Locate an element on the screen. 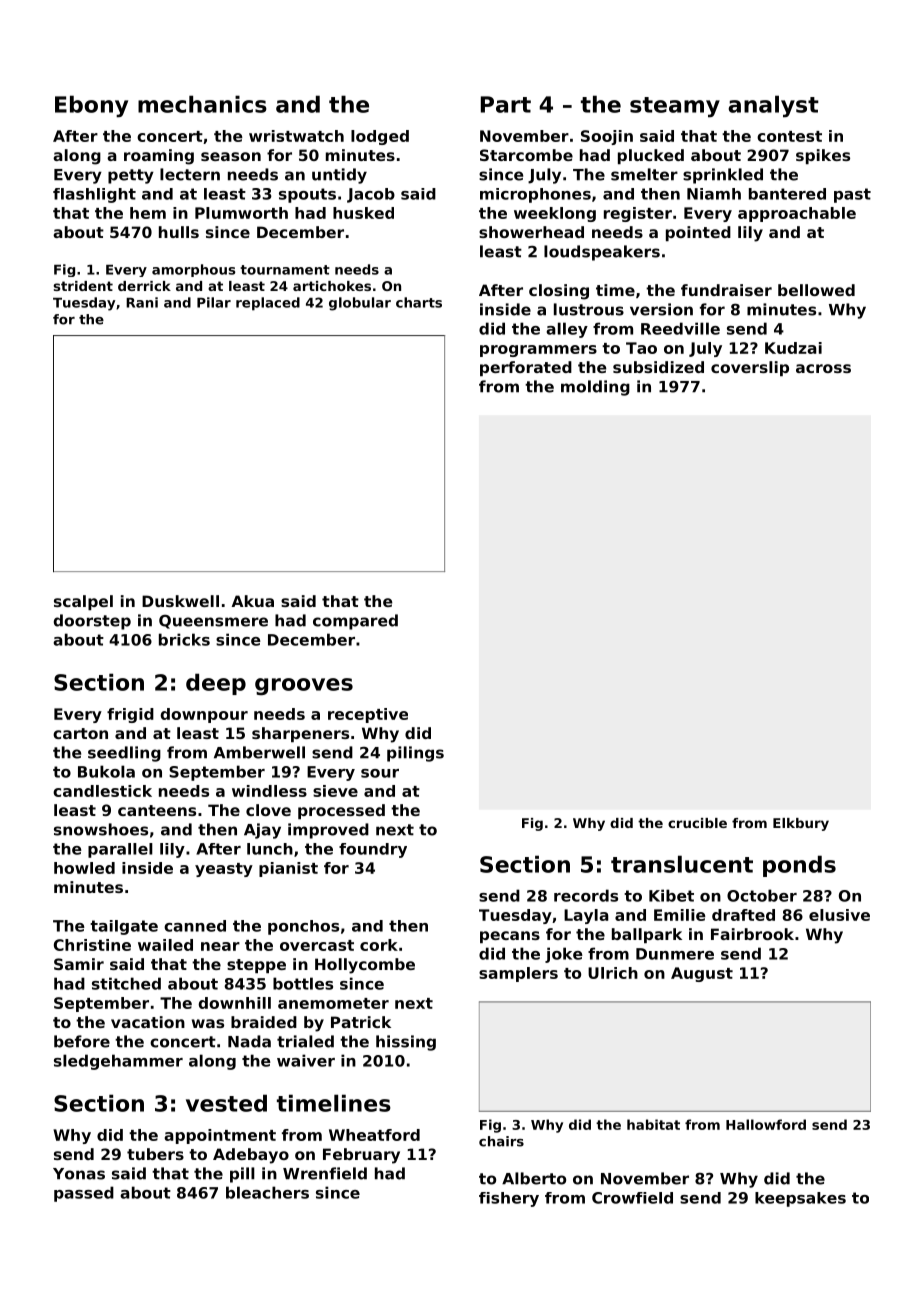  bleachers is located at coordinates (267, 1192).
